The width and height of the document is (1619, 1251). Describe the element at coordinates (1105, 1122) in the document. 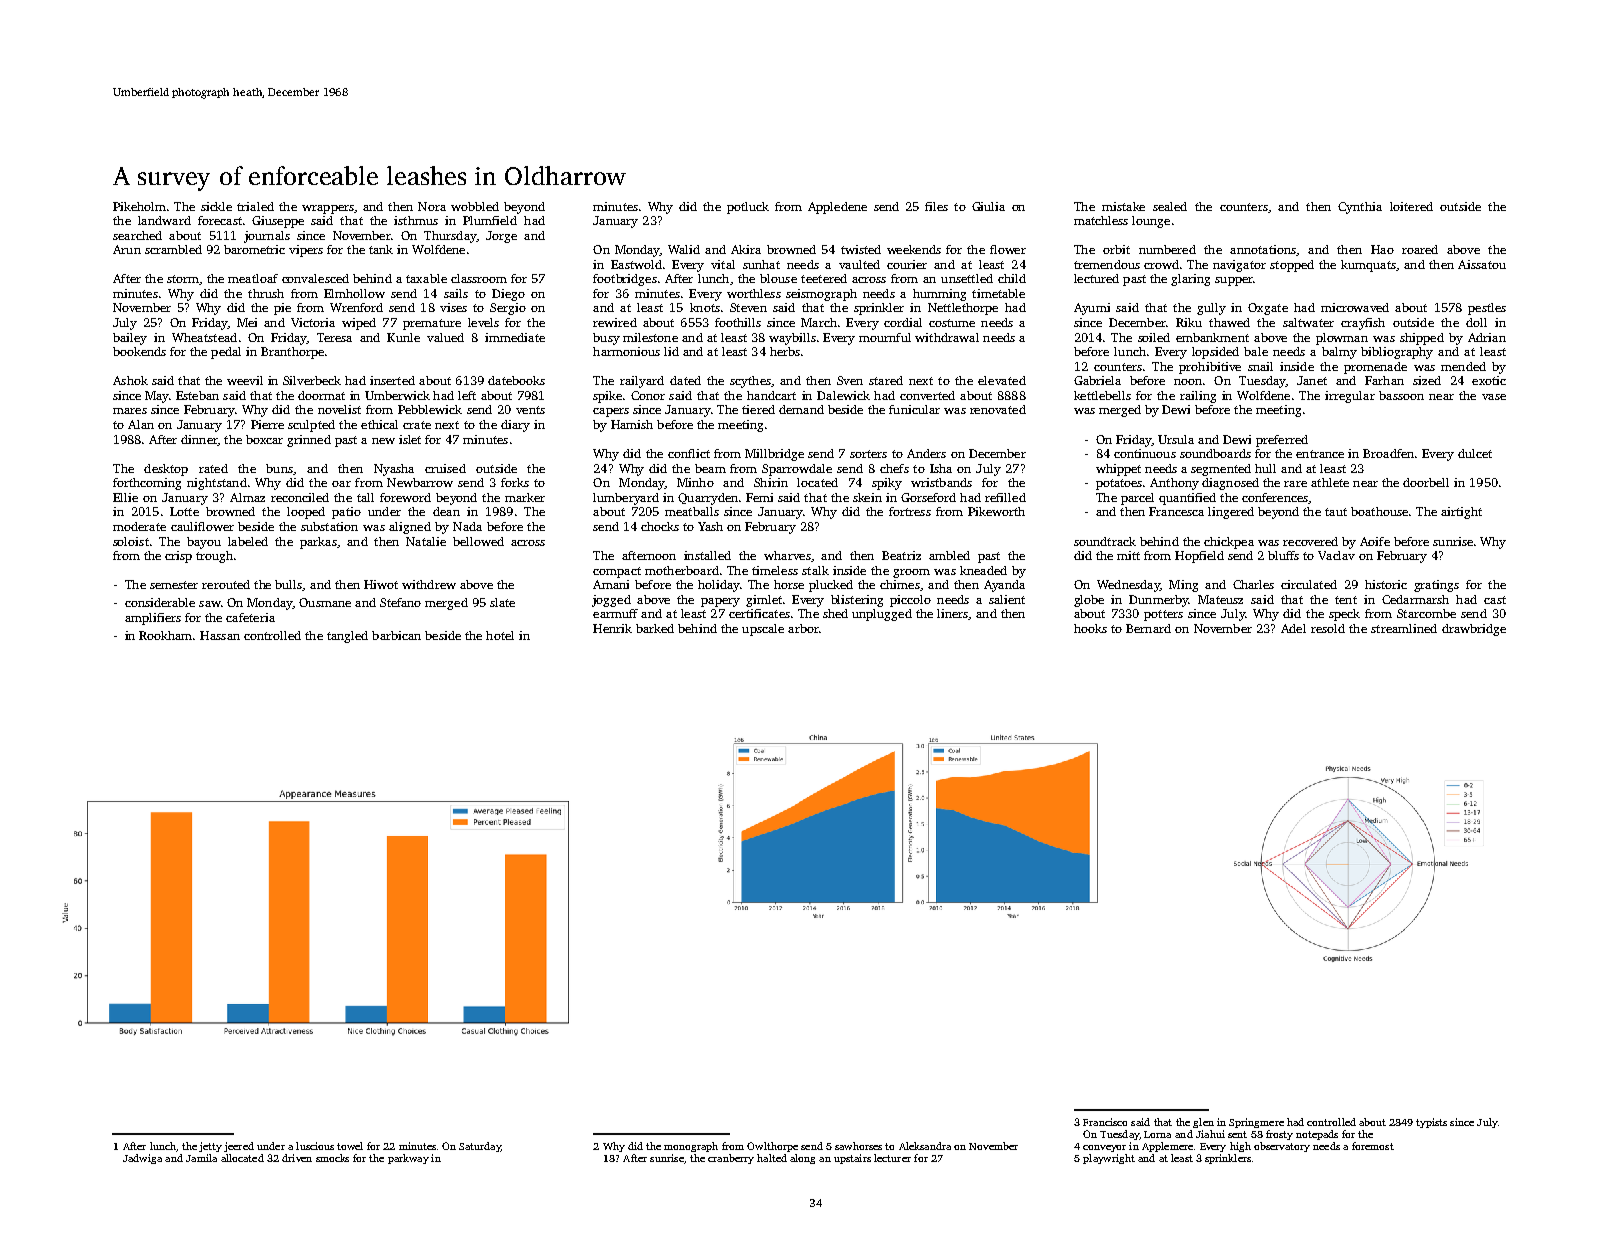

I see `Francisco` at that location.
